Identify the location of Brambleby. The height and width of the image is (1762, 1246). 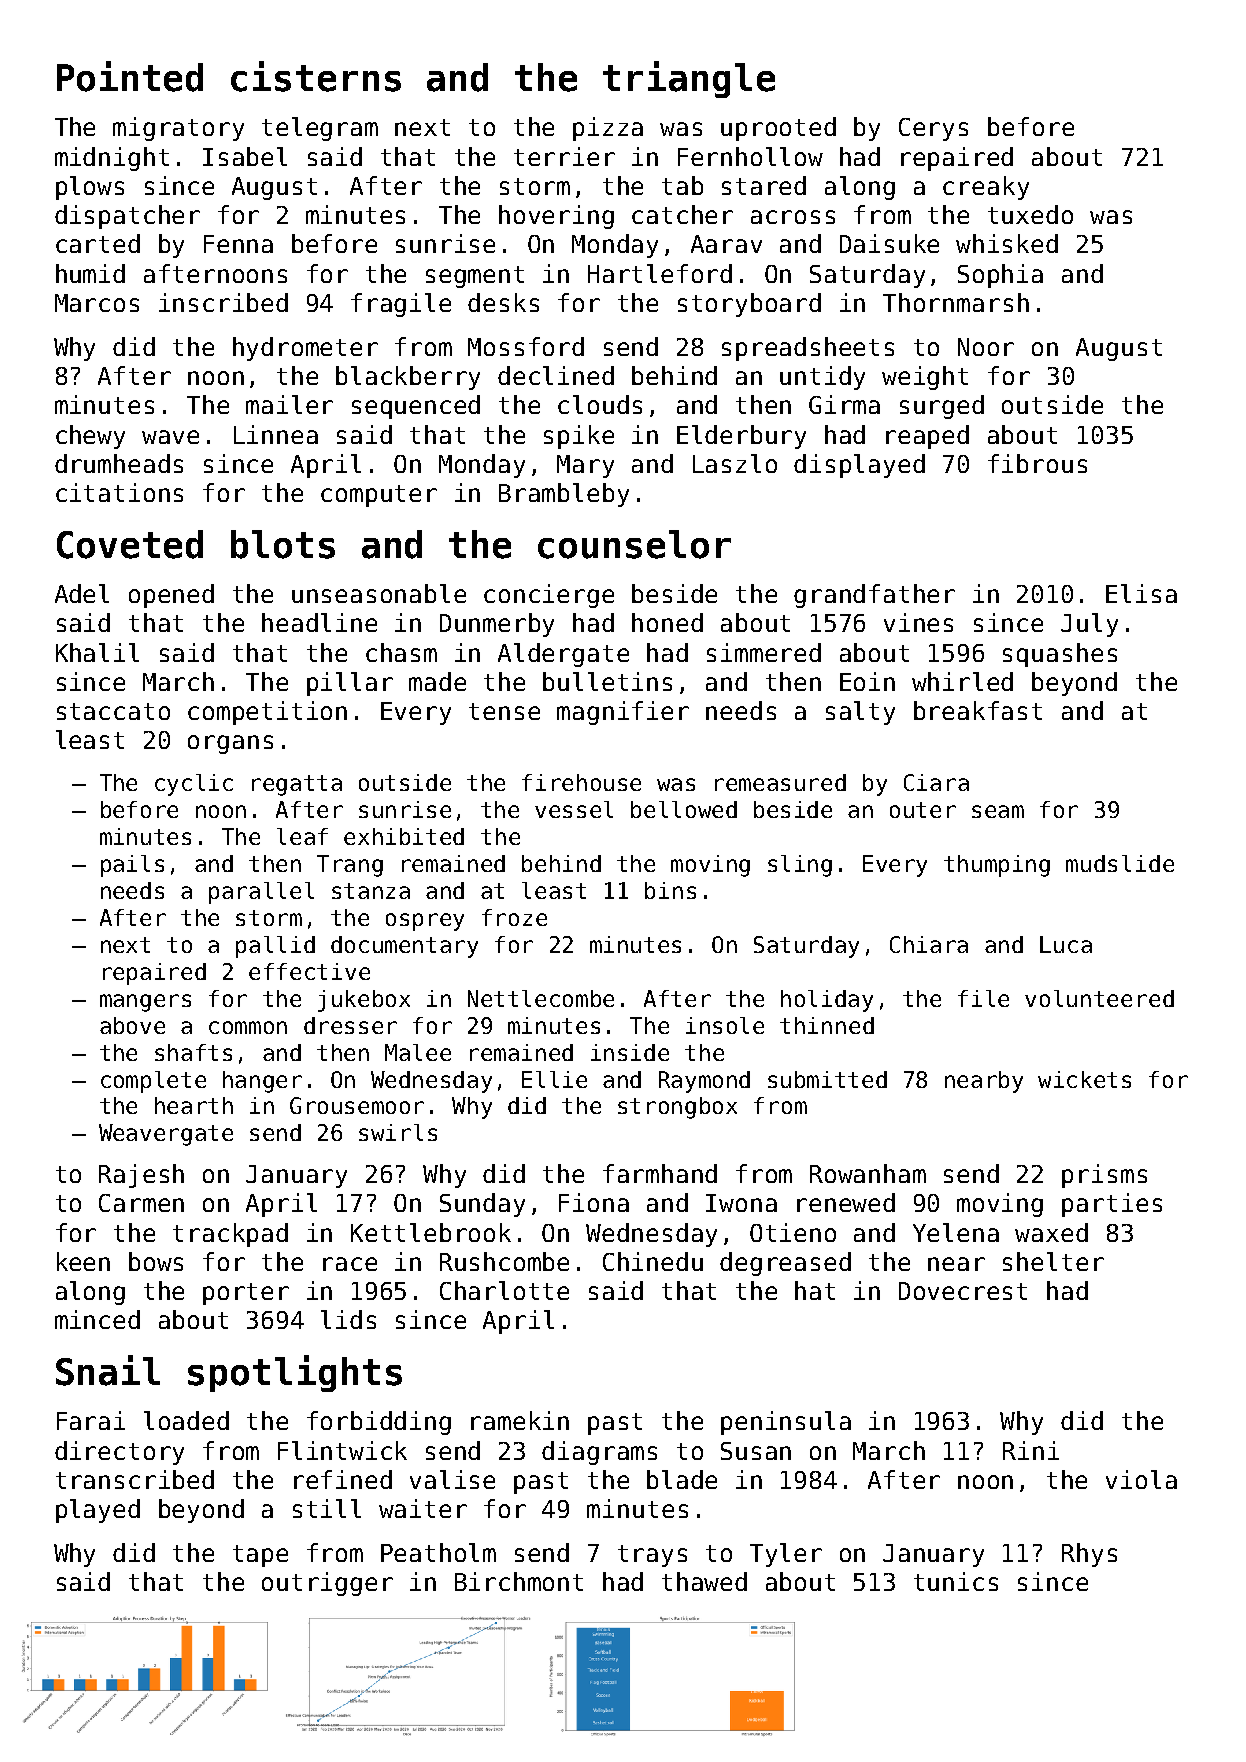
(564, 495).
